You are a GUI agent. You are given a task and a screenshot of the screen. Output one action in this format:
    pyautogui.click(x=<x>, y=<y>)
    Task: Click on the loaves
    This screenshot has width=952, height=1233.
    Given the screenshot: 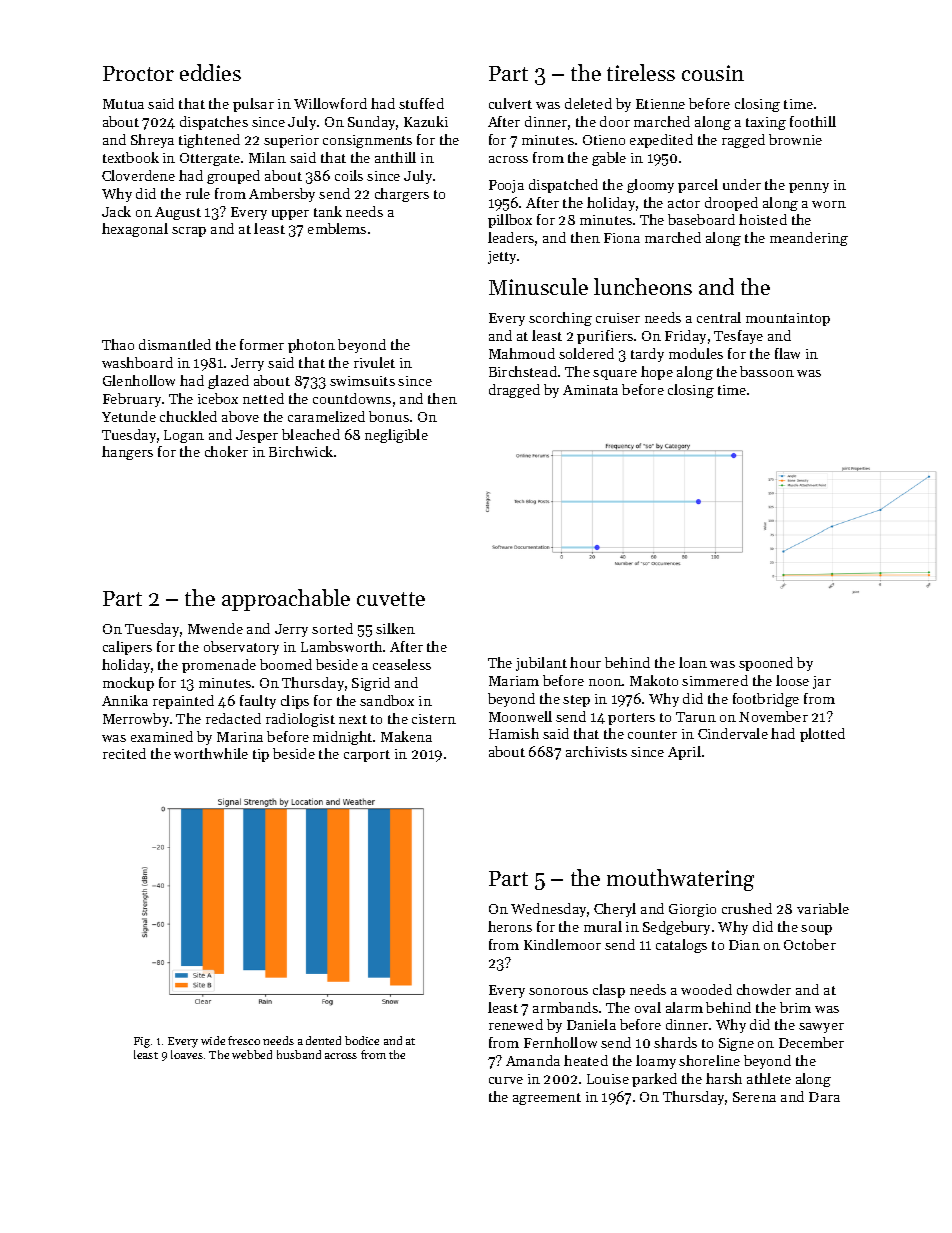 What is the action you would take?
    pyautogui.click(x=187, y=1054)
